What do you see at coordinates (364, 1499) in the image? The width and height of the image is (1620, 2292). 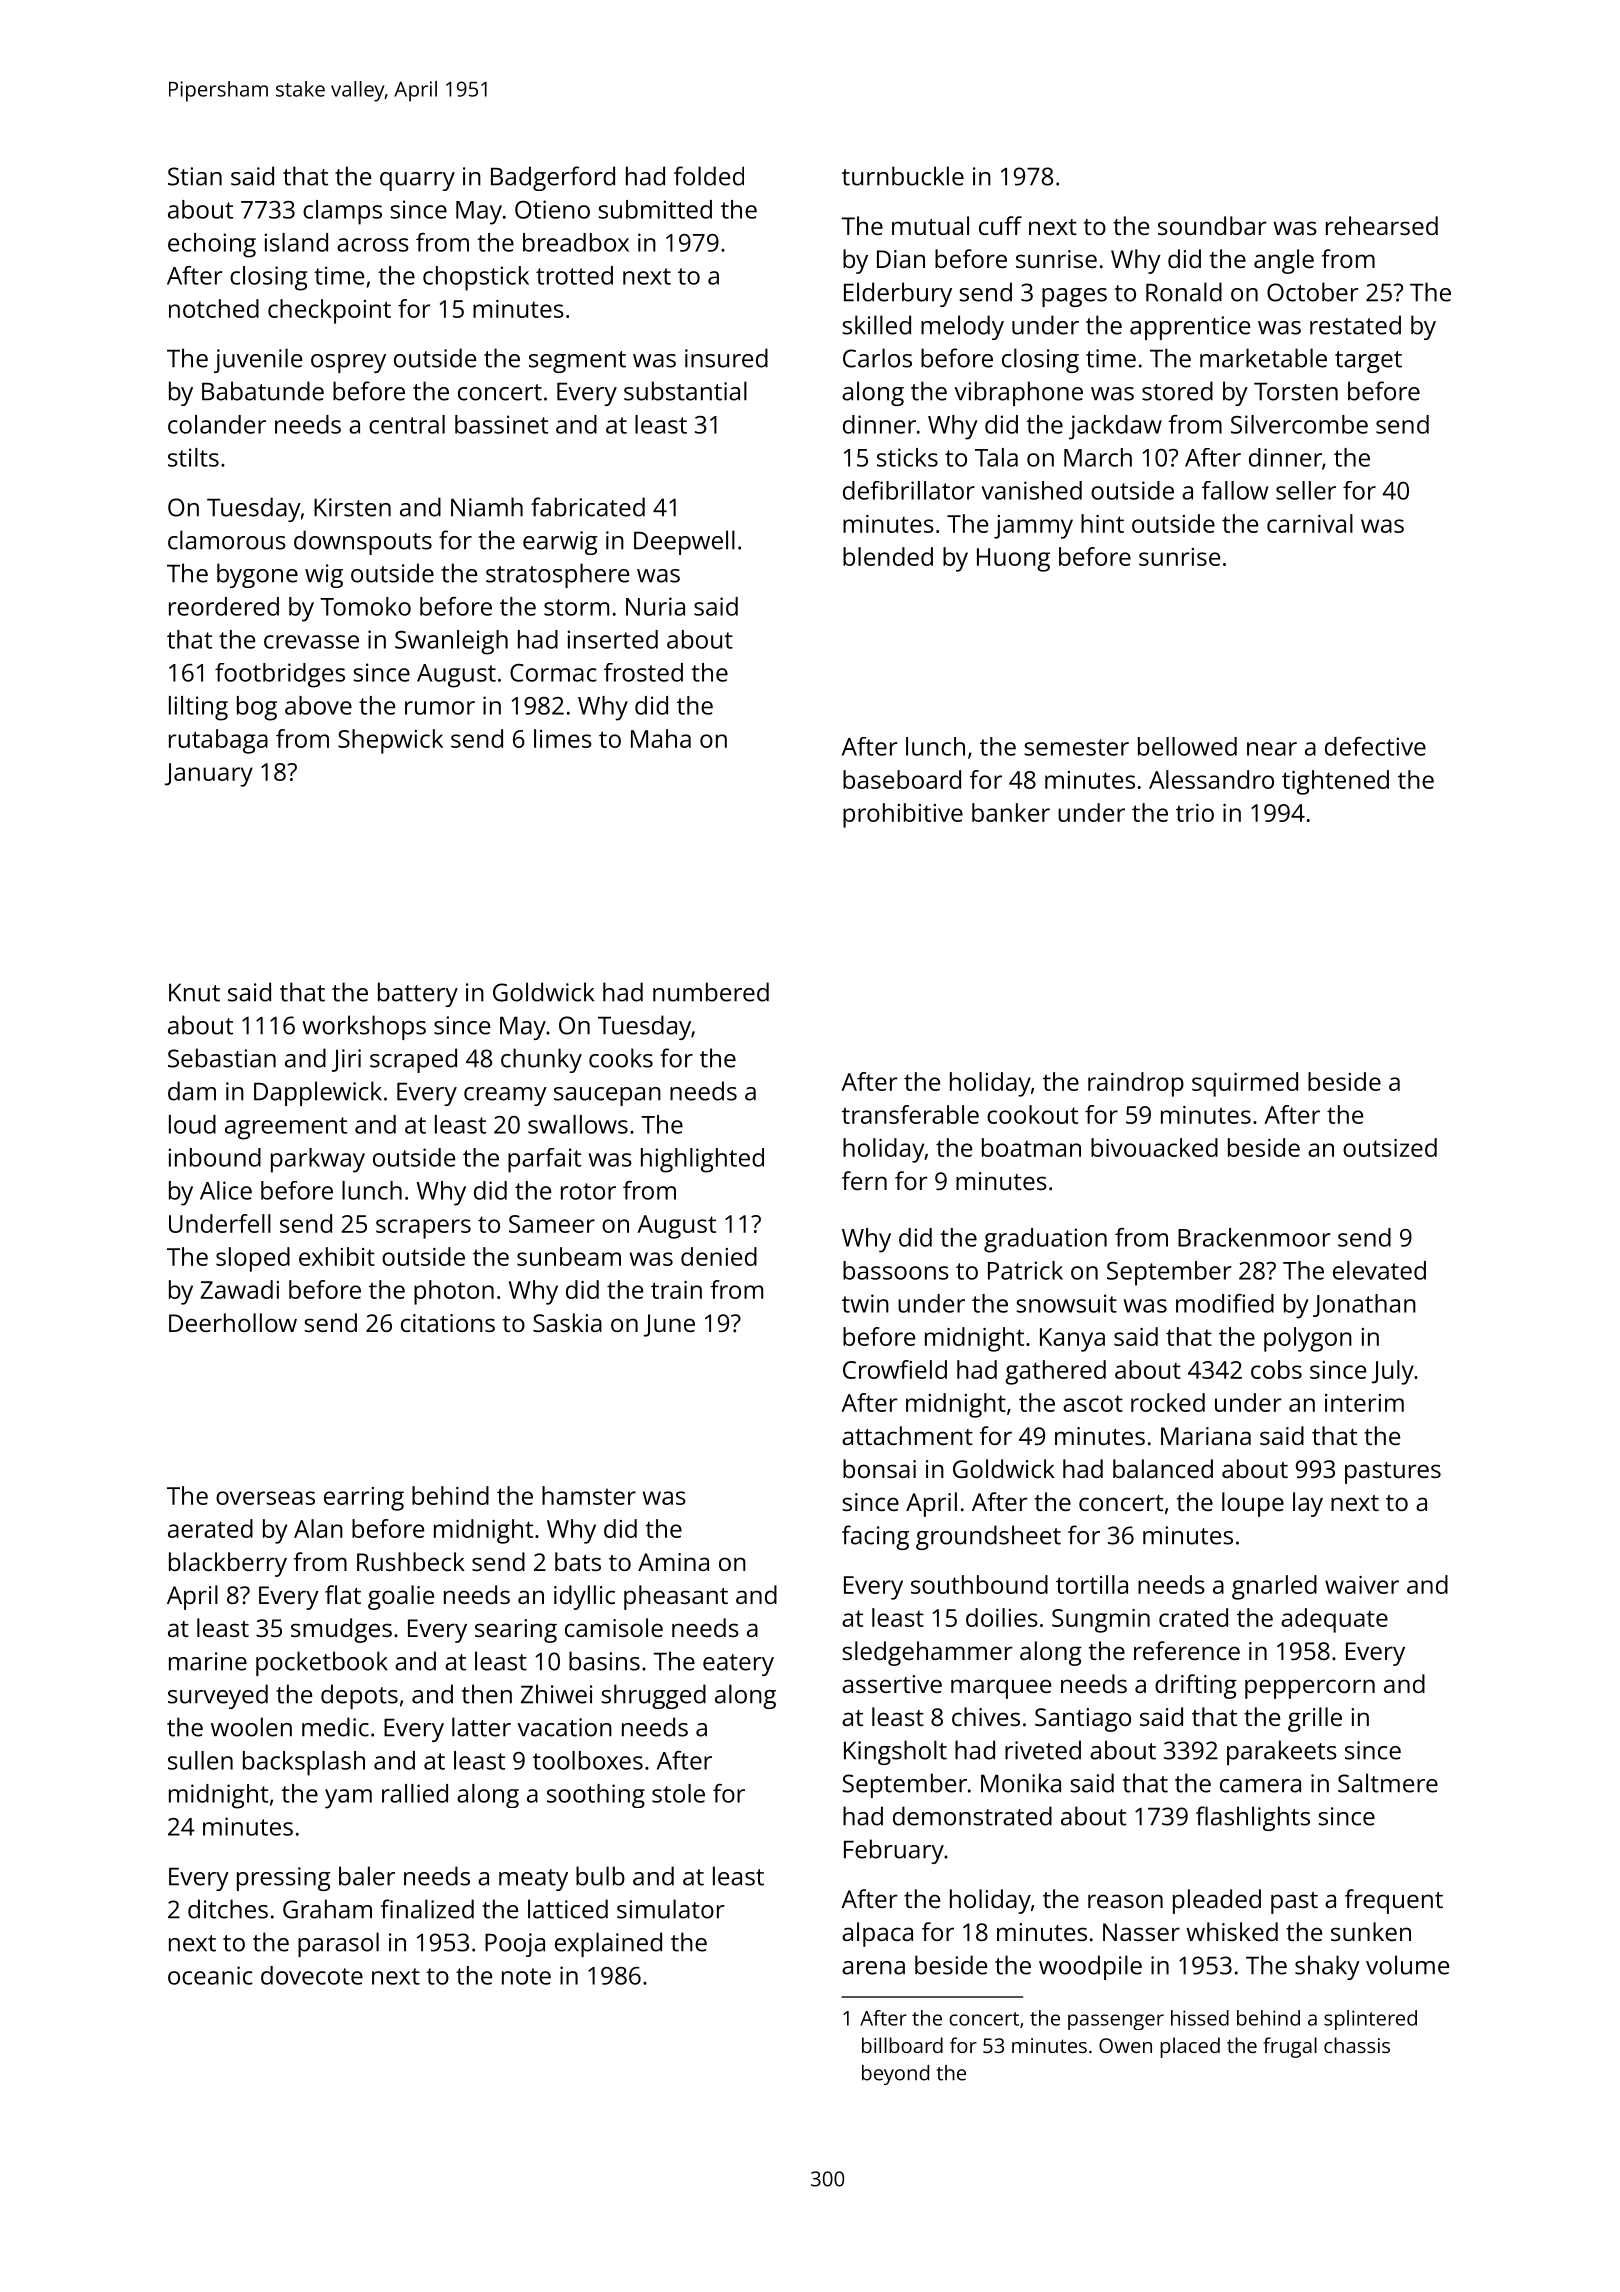 I see `earring` at bounding box center [364, 1499].
